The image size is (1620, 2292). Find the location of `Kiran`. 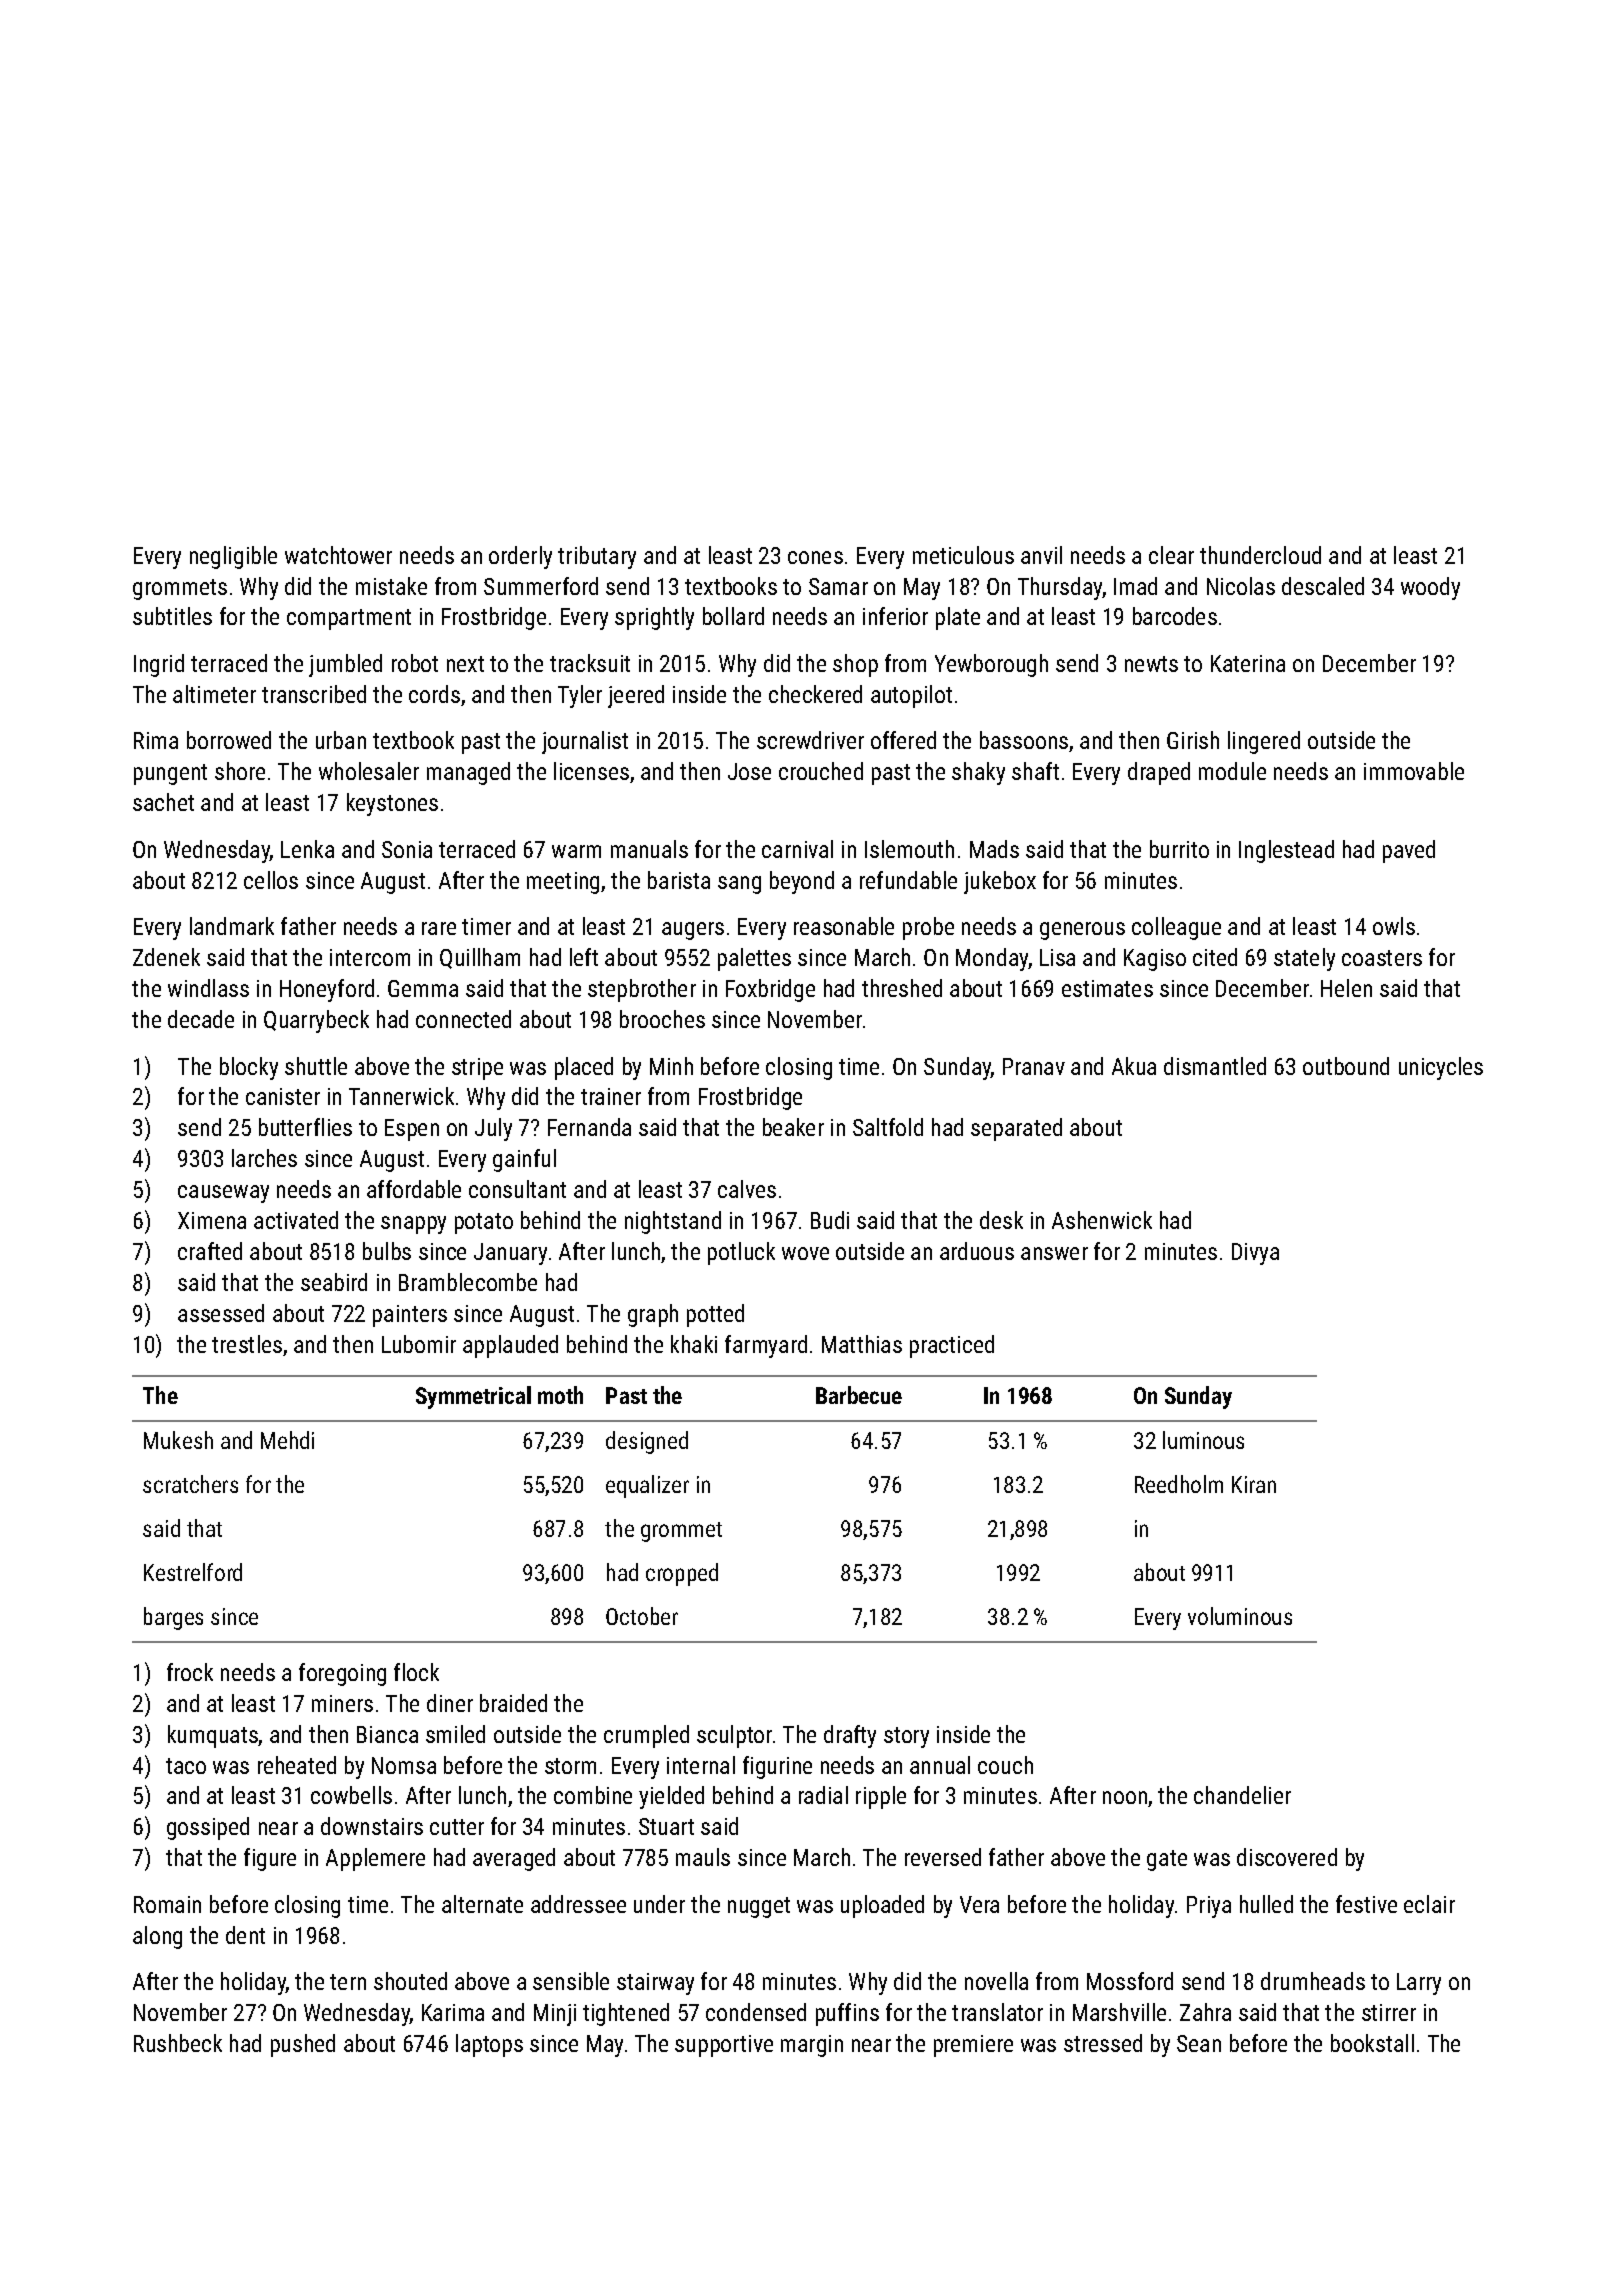

Kiran is located at coordinates (1254, 1484).
